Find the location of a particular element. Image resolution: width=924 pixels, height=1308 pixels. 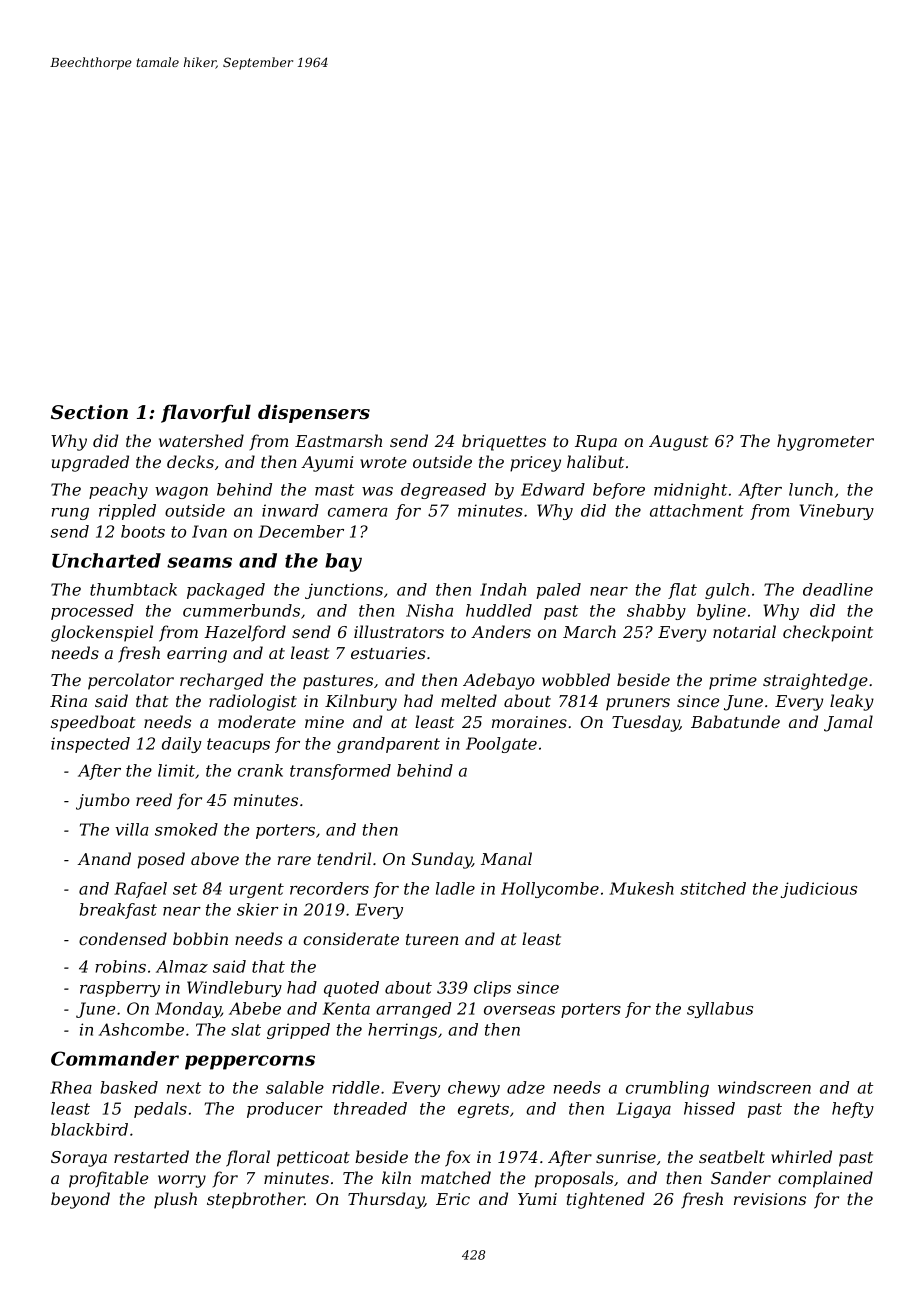

ladle is located at coordinates (455, 888).
